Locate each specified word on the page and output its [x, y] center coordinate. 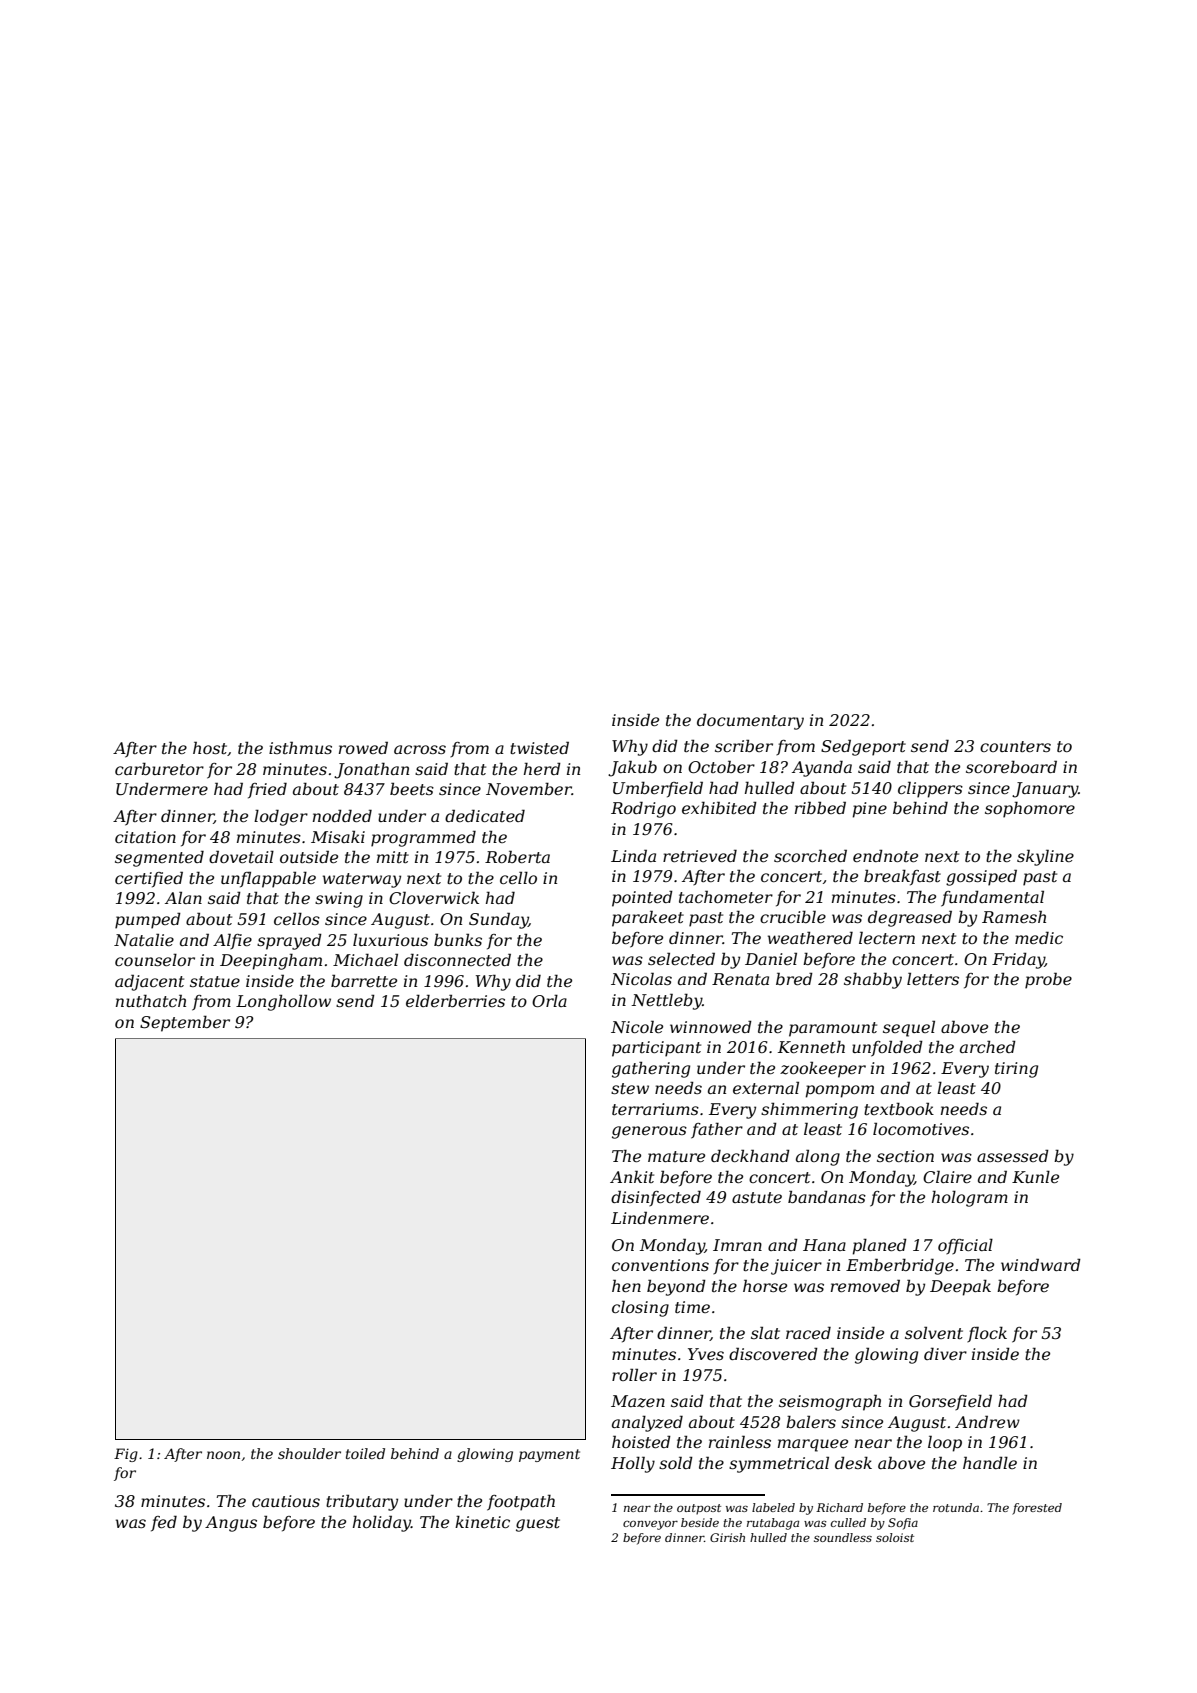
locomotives [921, 1128]
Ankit [632, 1176]
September [185, 1024]
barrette [364, 981]
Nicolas [641, 978]
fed [164, 1524]
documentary [750, 722]
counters [1015, 746]
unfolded [887, 1048]
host [210, 747]
